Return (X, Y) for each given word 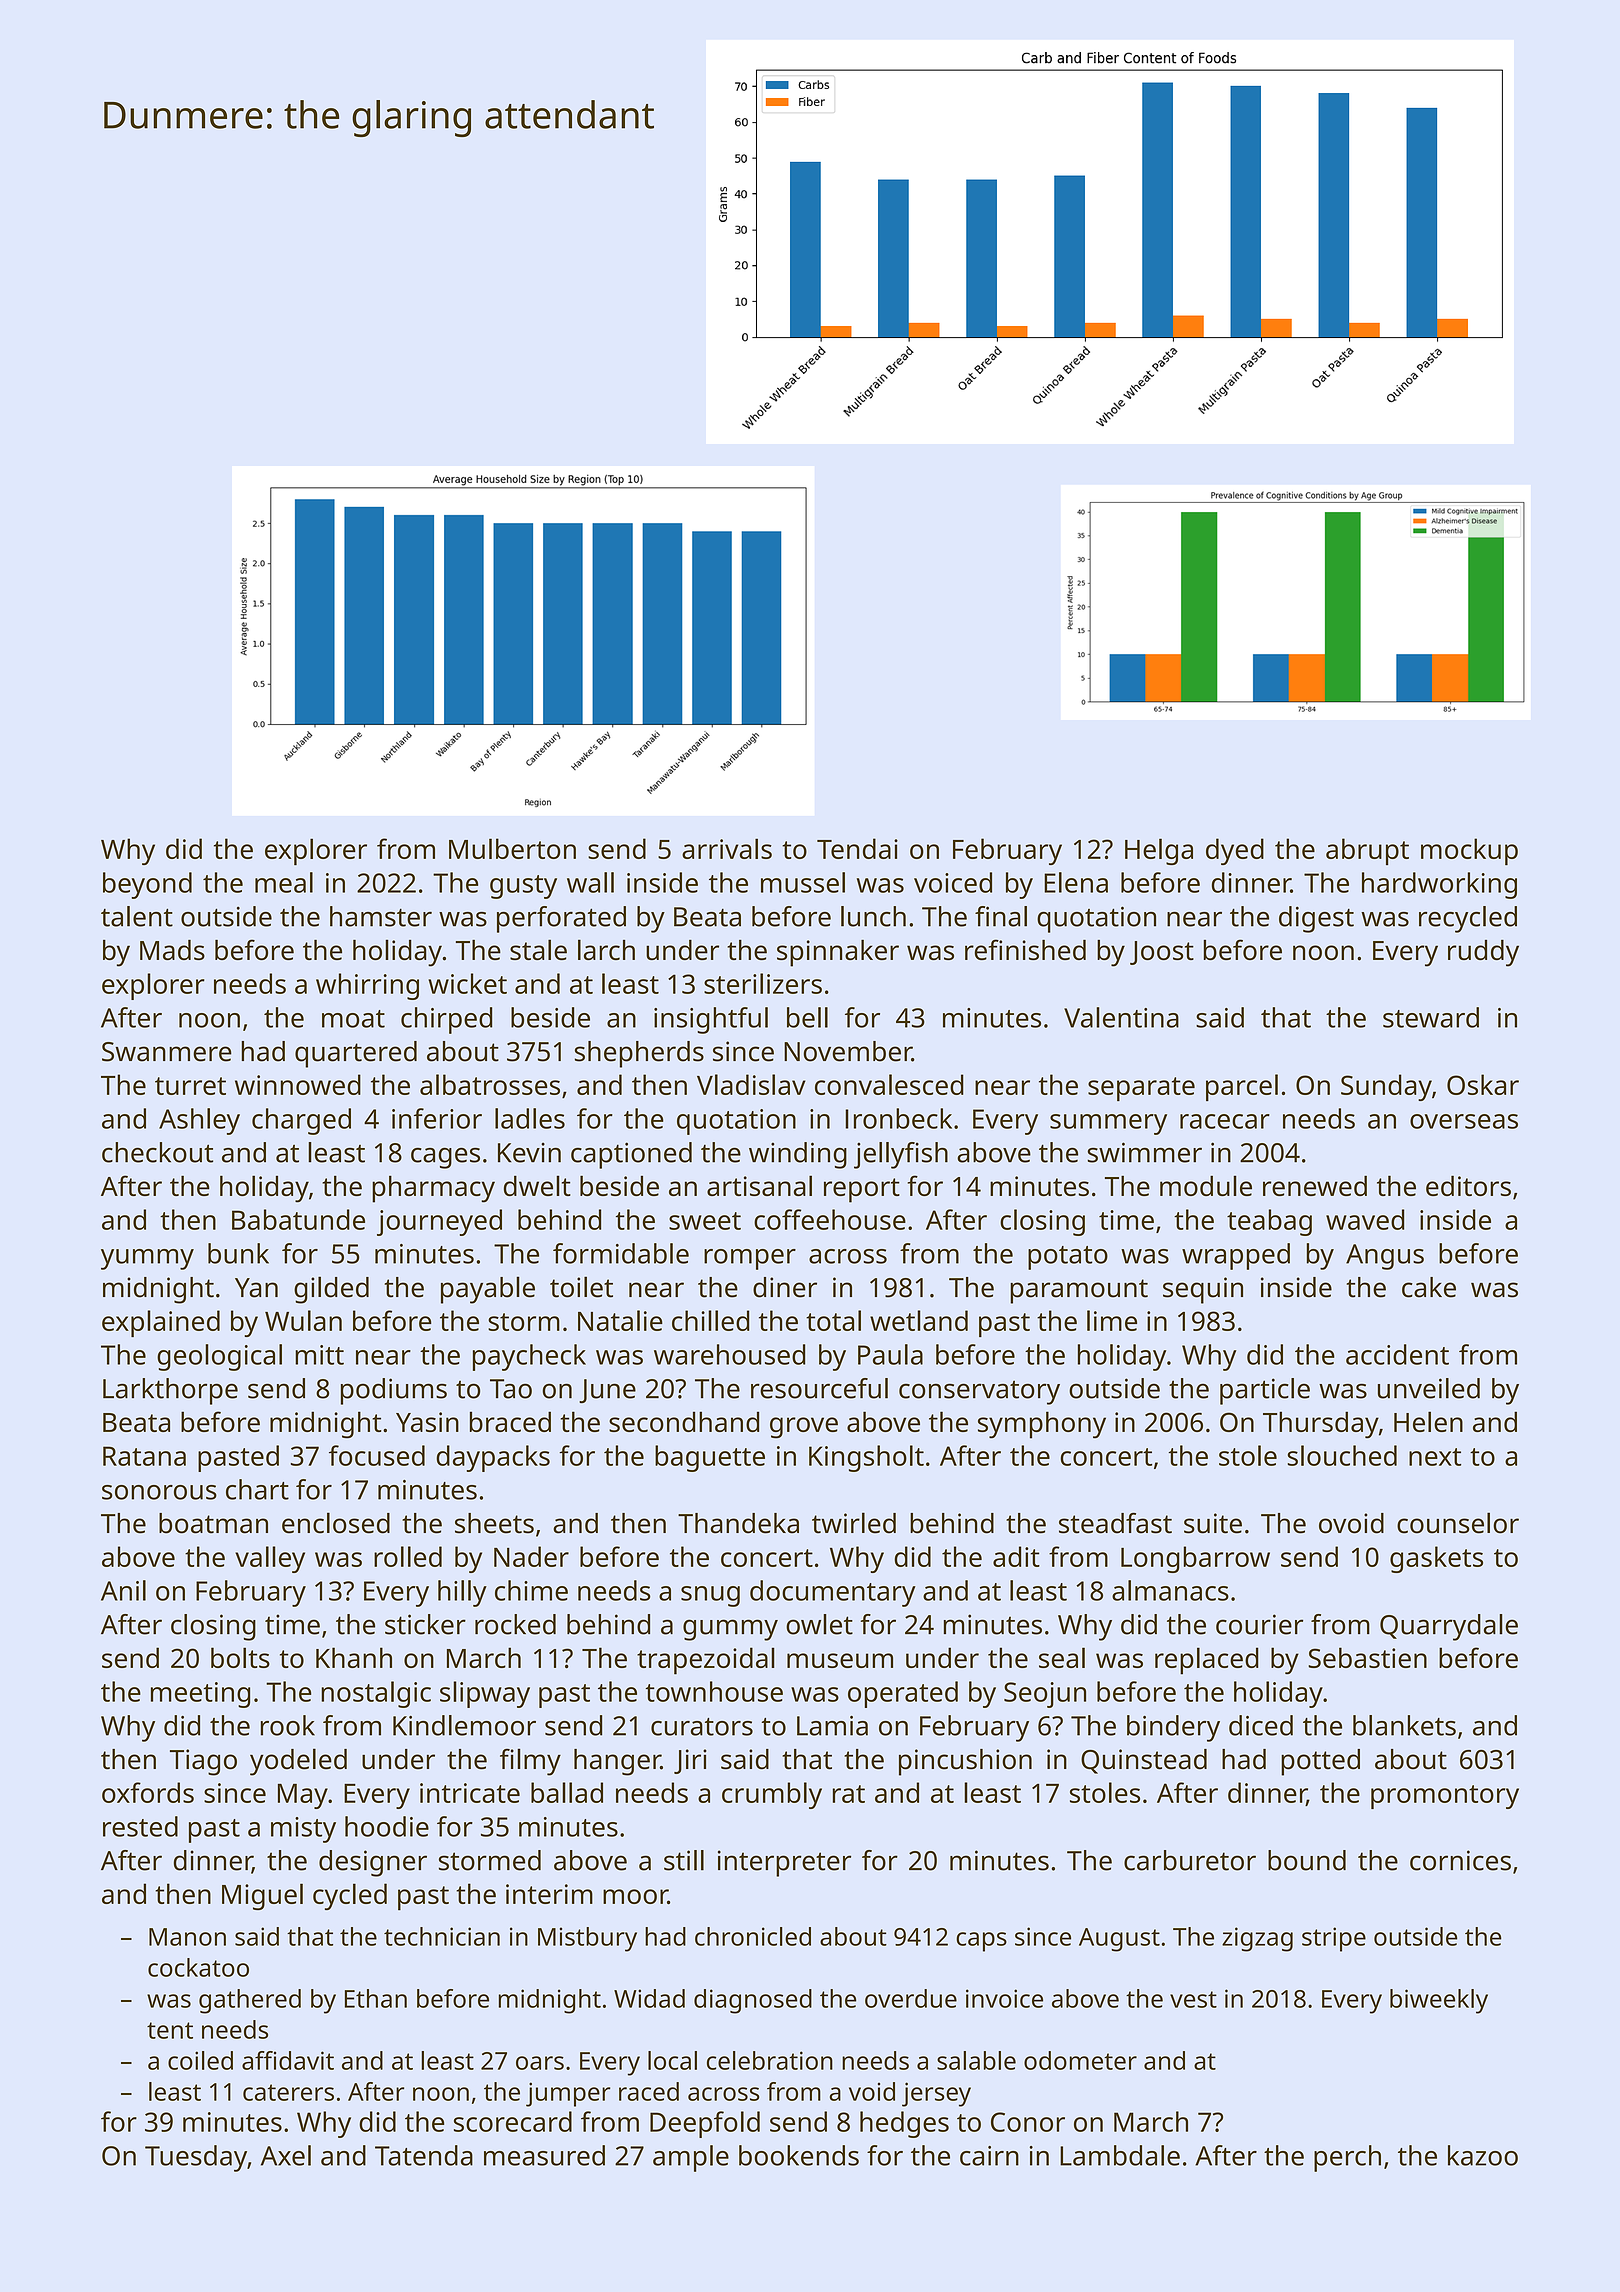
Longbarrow (1195, 1559)
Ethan (376, 1998)
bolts (240, 1657)
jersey (936, 2094)
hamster (381, 916)
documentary (833, 1593)
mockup (1469, 852)
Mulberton (512, 848)
